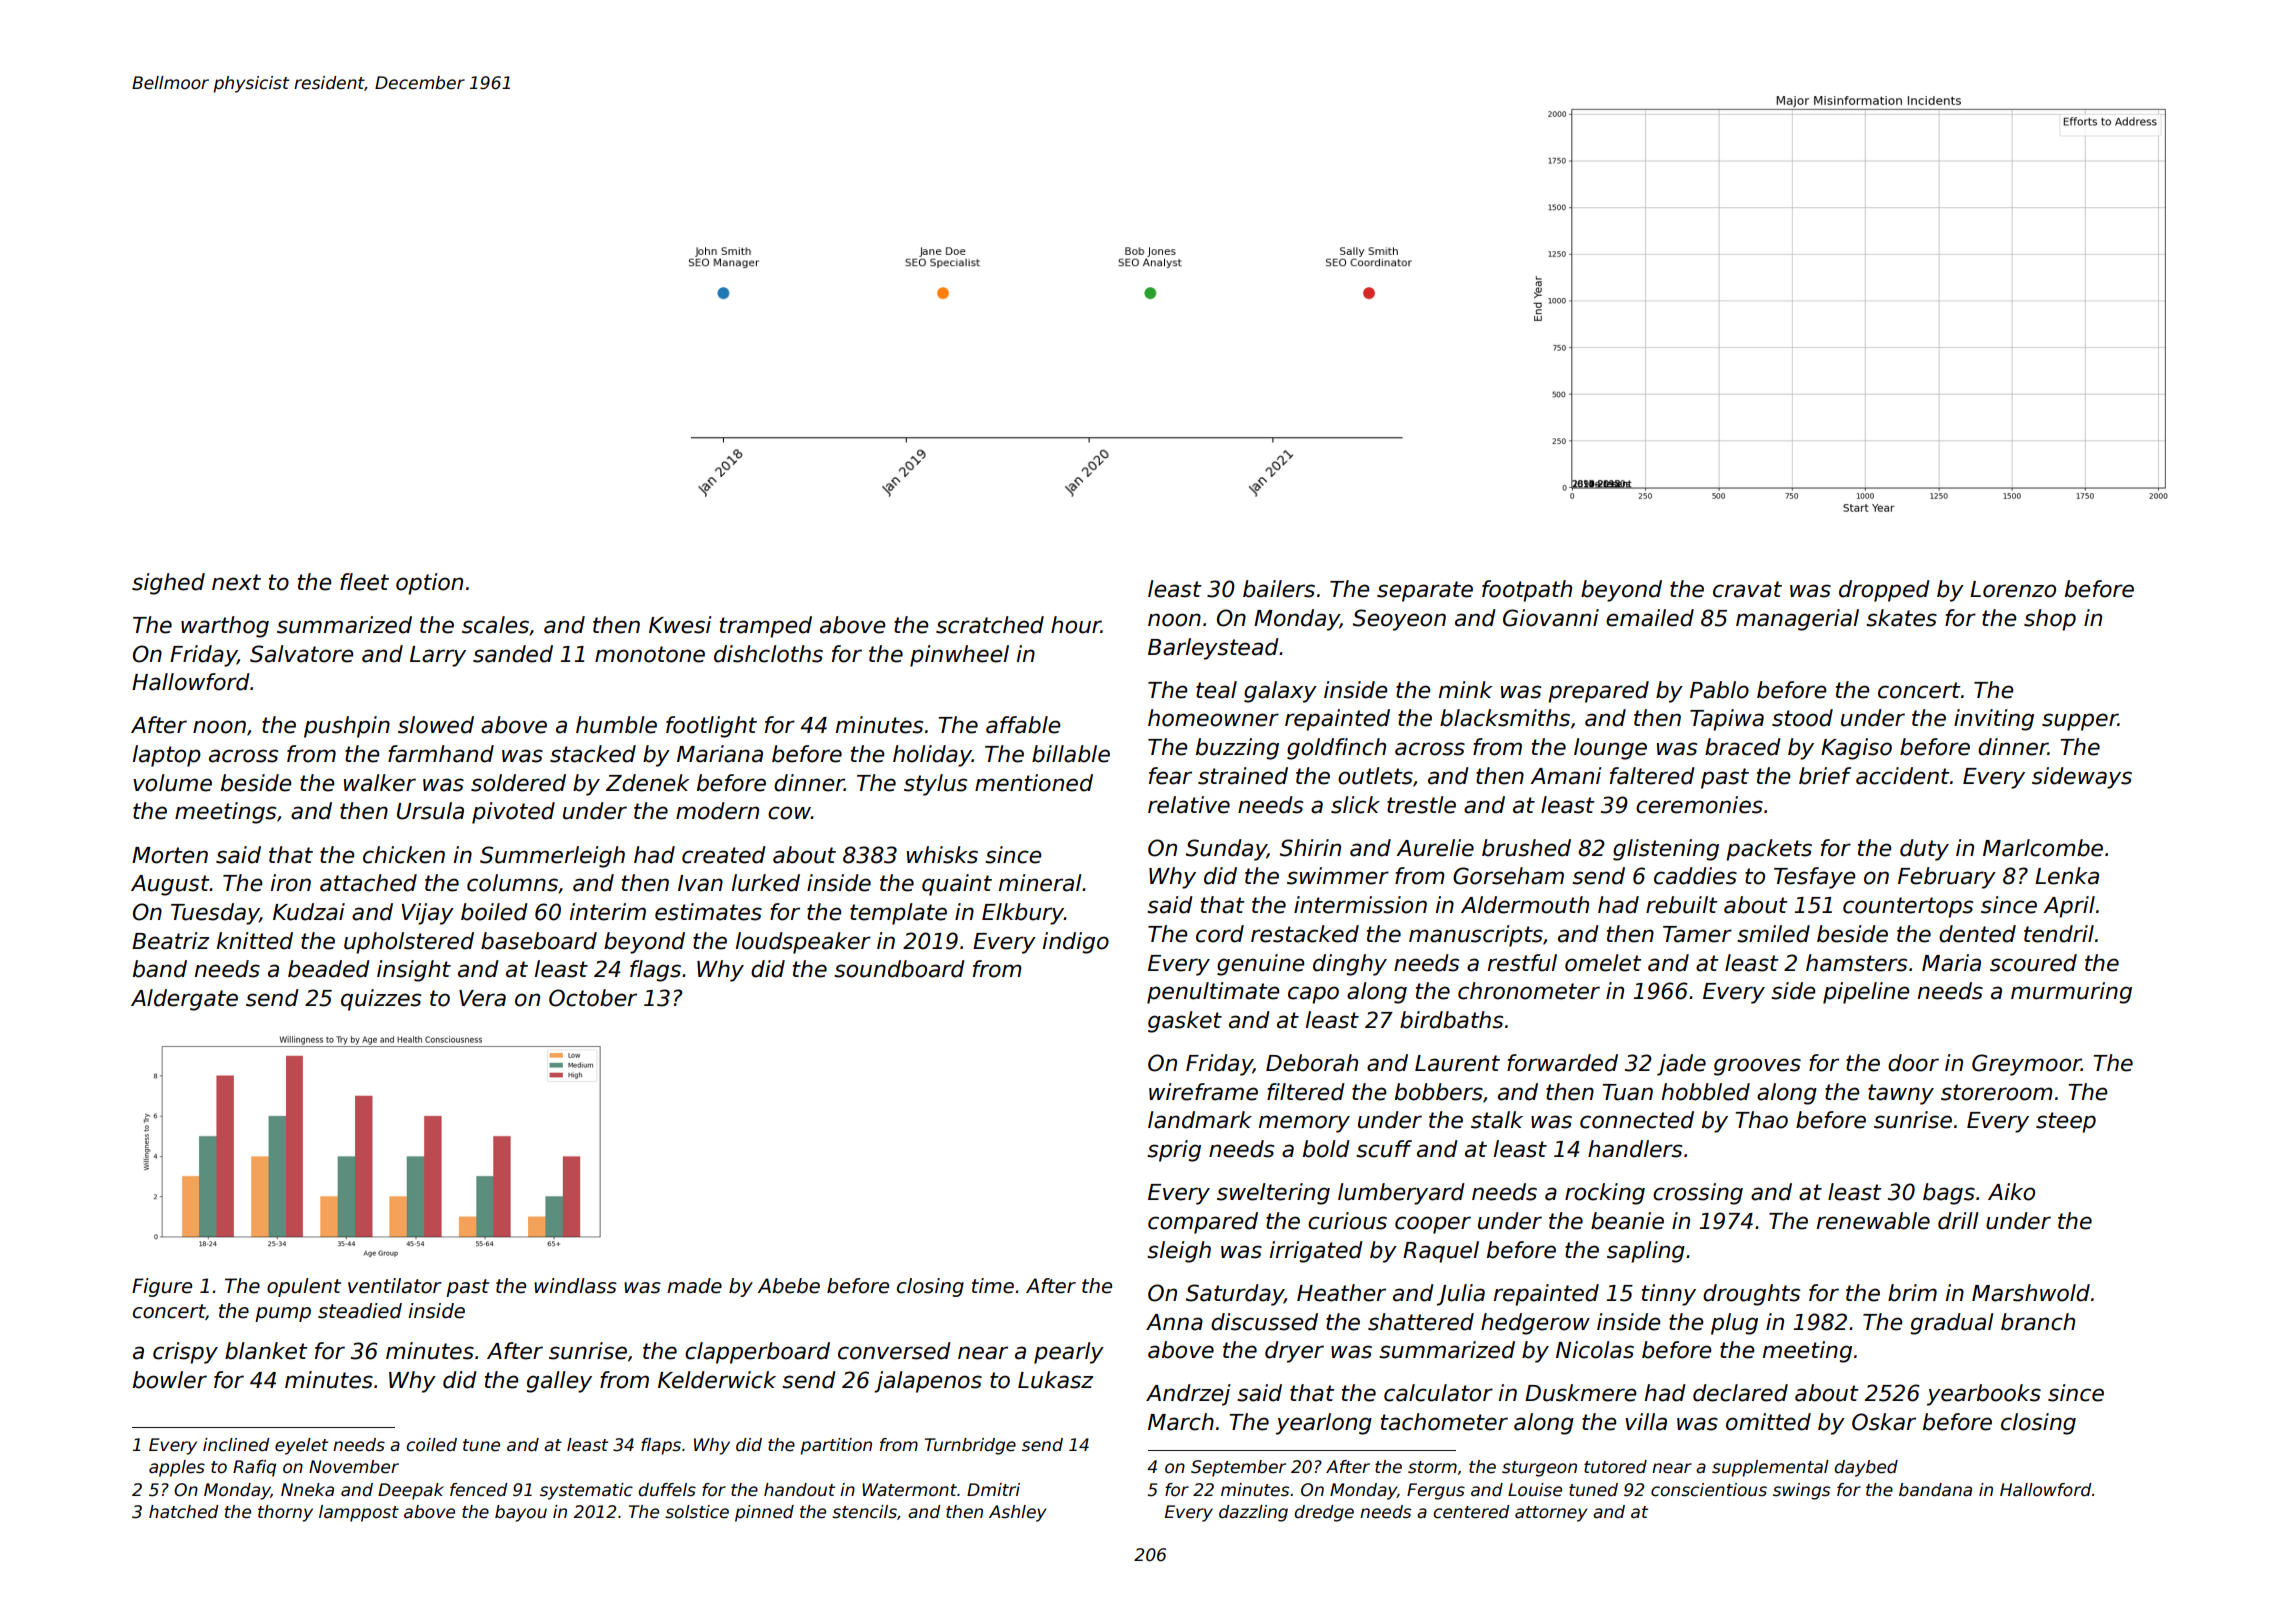 This document has width=2269, height=1605. Describe the element at coordinates (1253, 1513) in the document. I see `dazzling` at that location.
